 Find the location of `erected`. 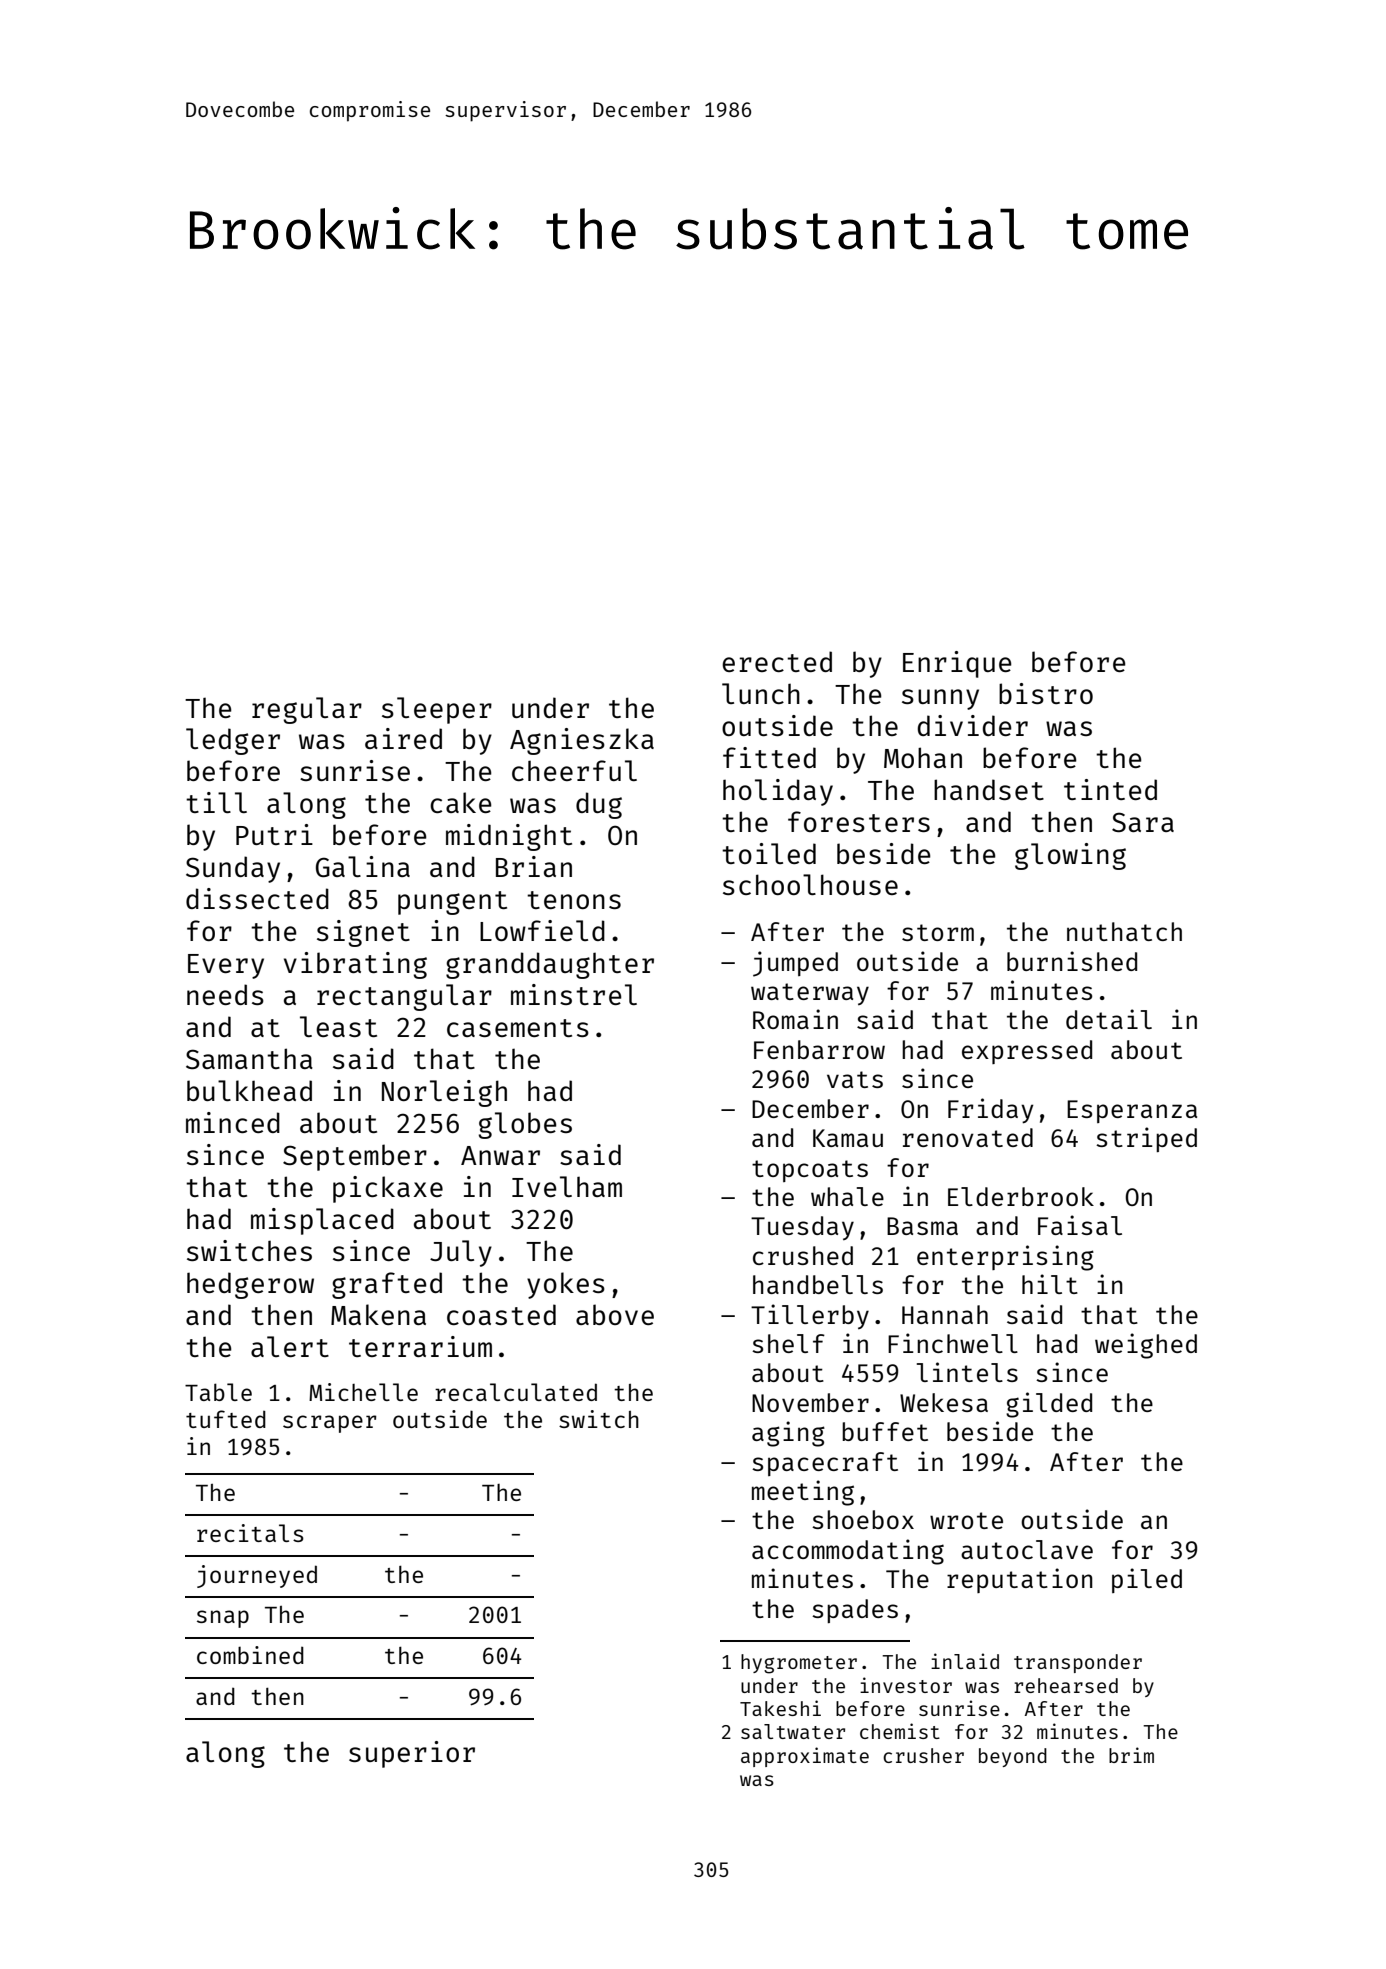

erected is located at coordinates (777, 661).
